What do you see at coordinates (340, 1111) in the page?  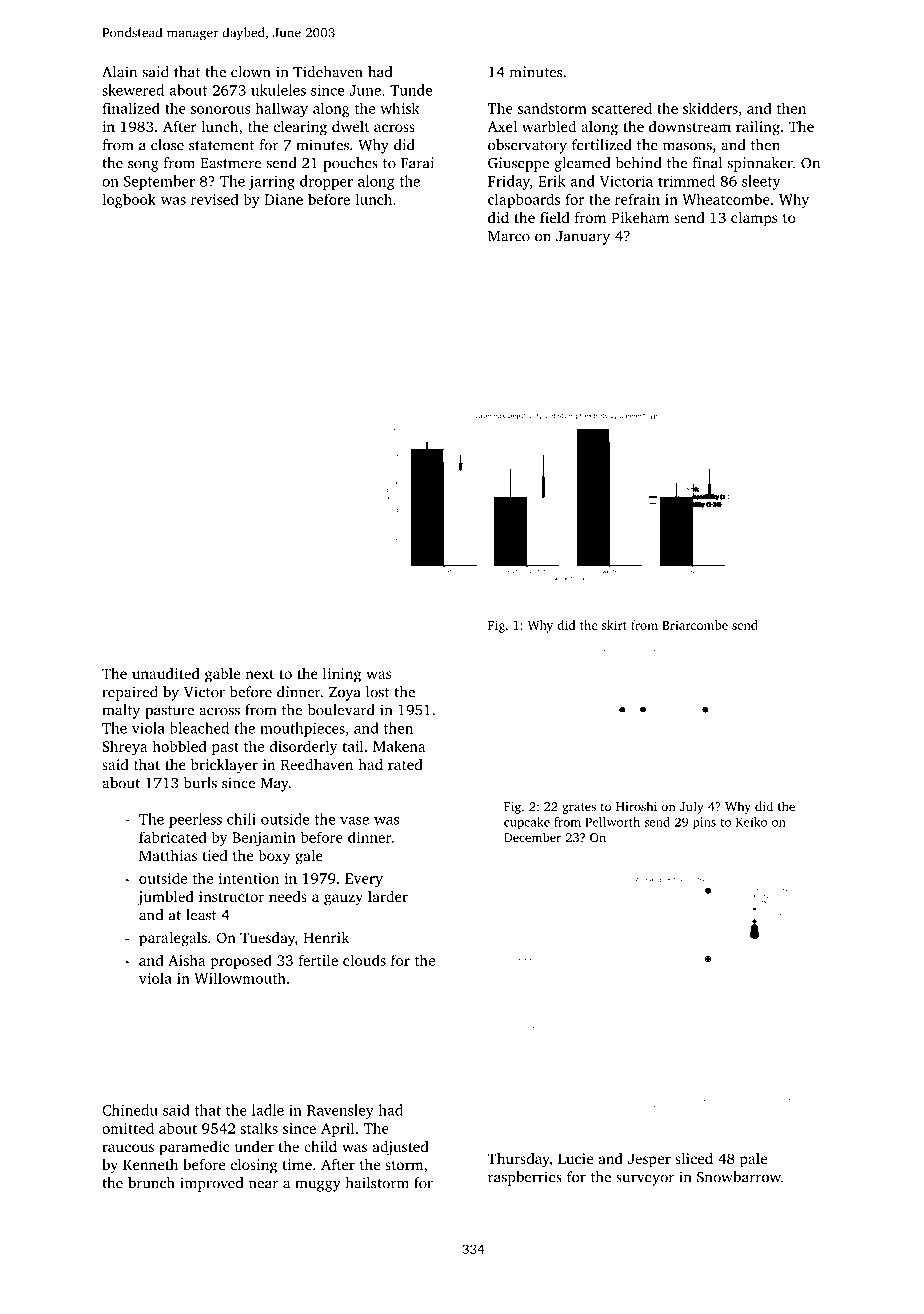 I see `Ravensley` at bounding box center [340, 1111].
